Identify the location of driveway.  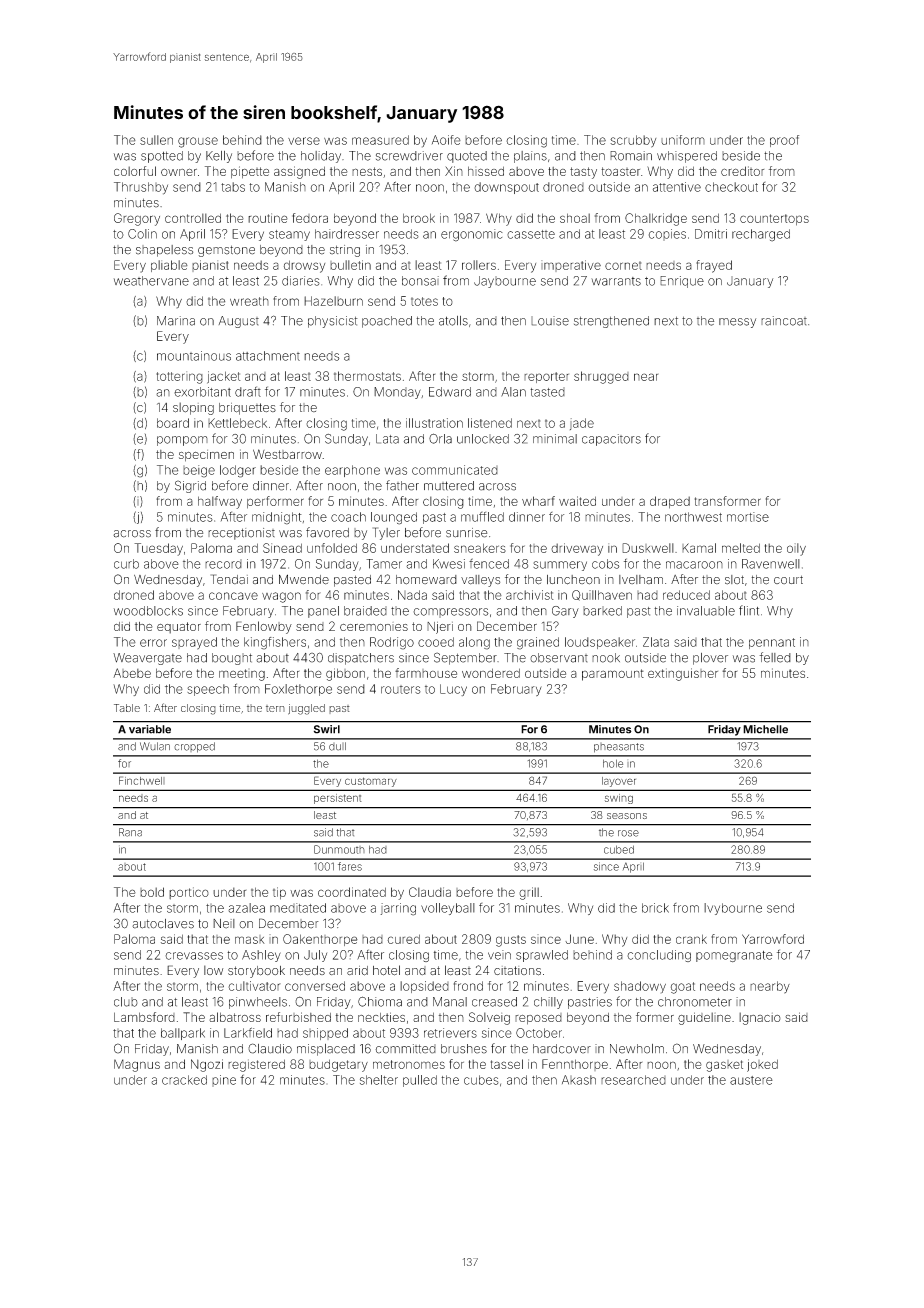
(577, 549).
